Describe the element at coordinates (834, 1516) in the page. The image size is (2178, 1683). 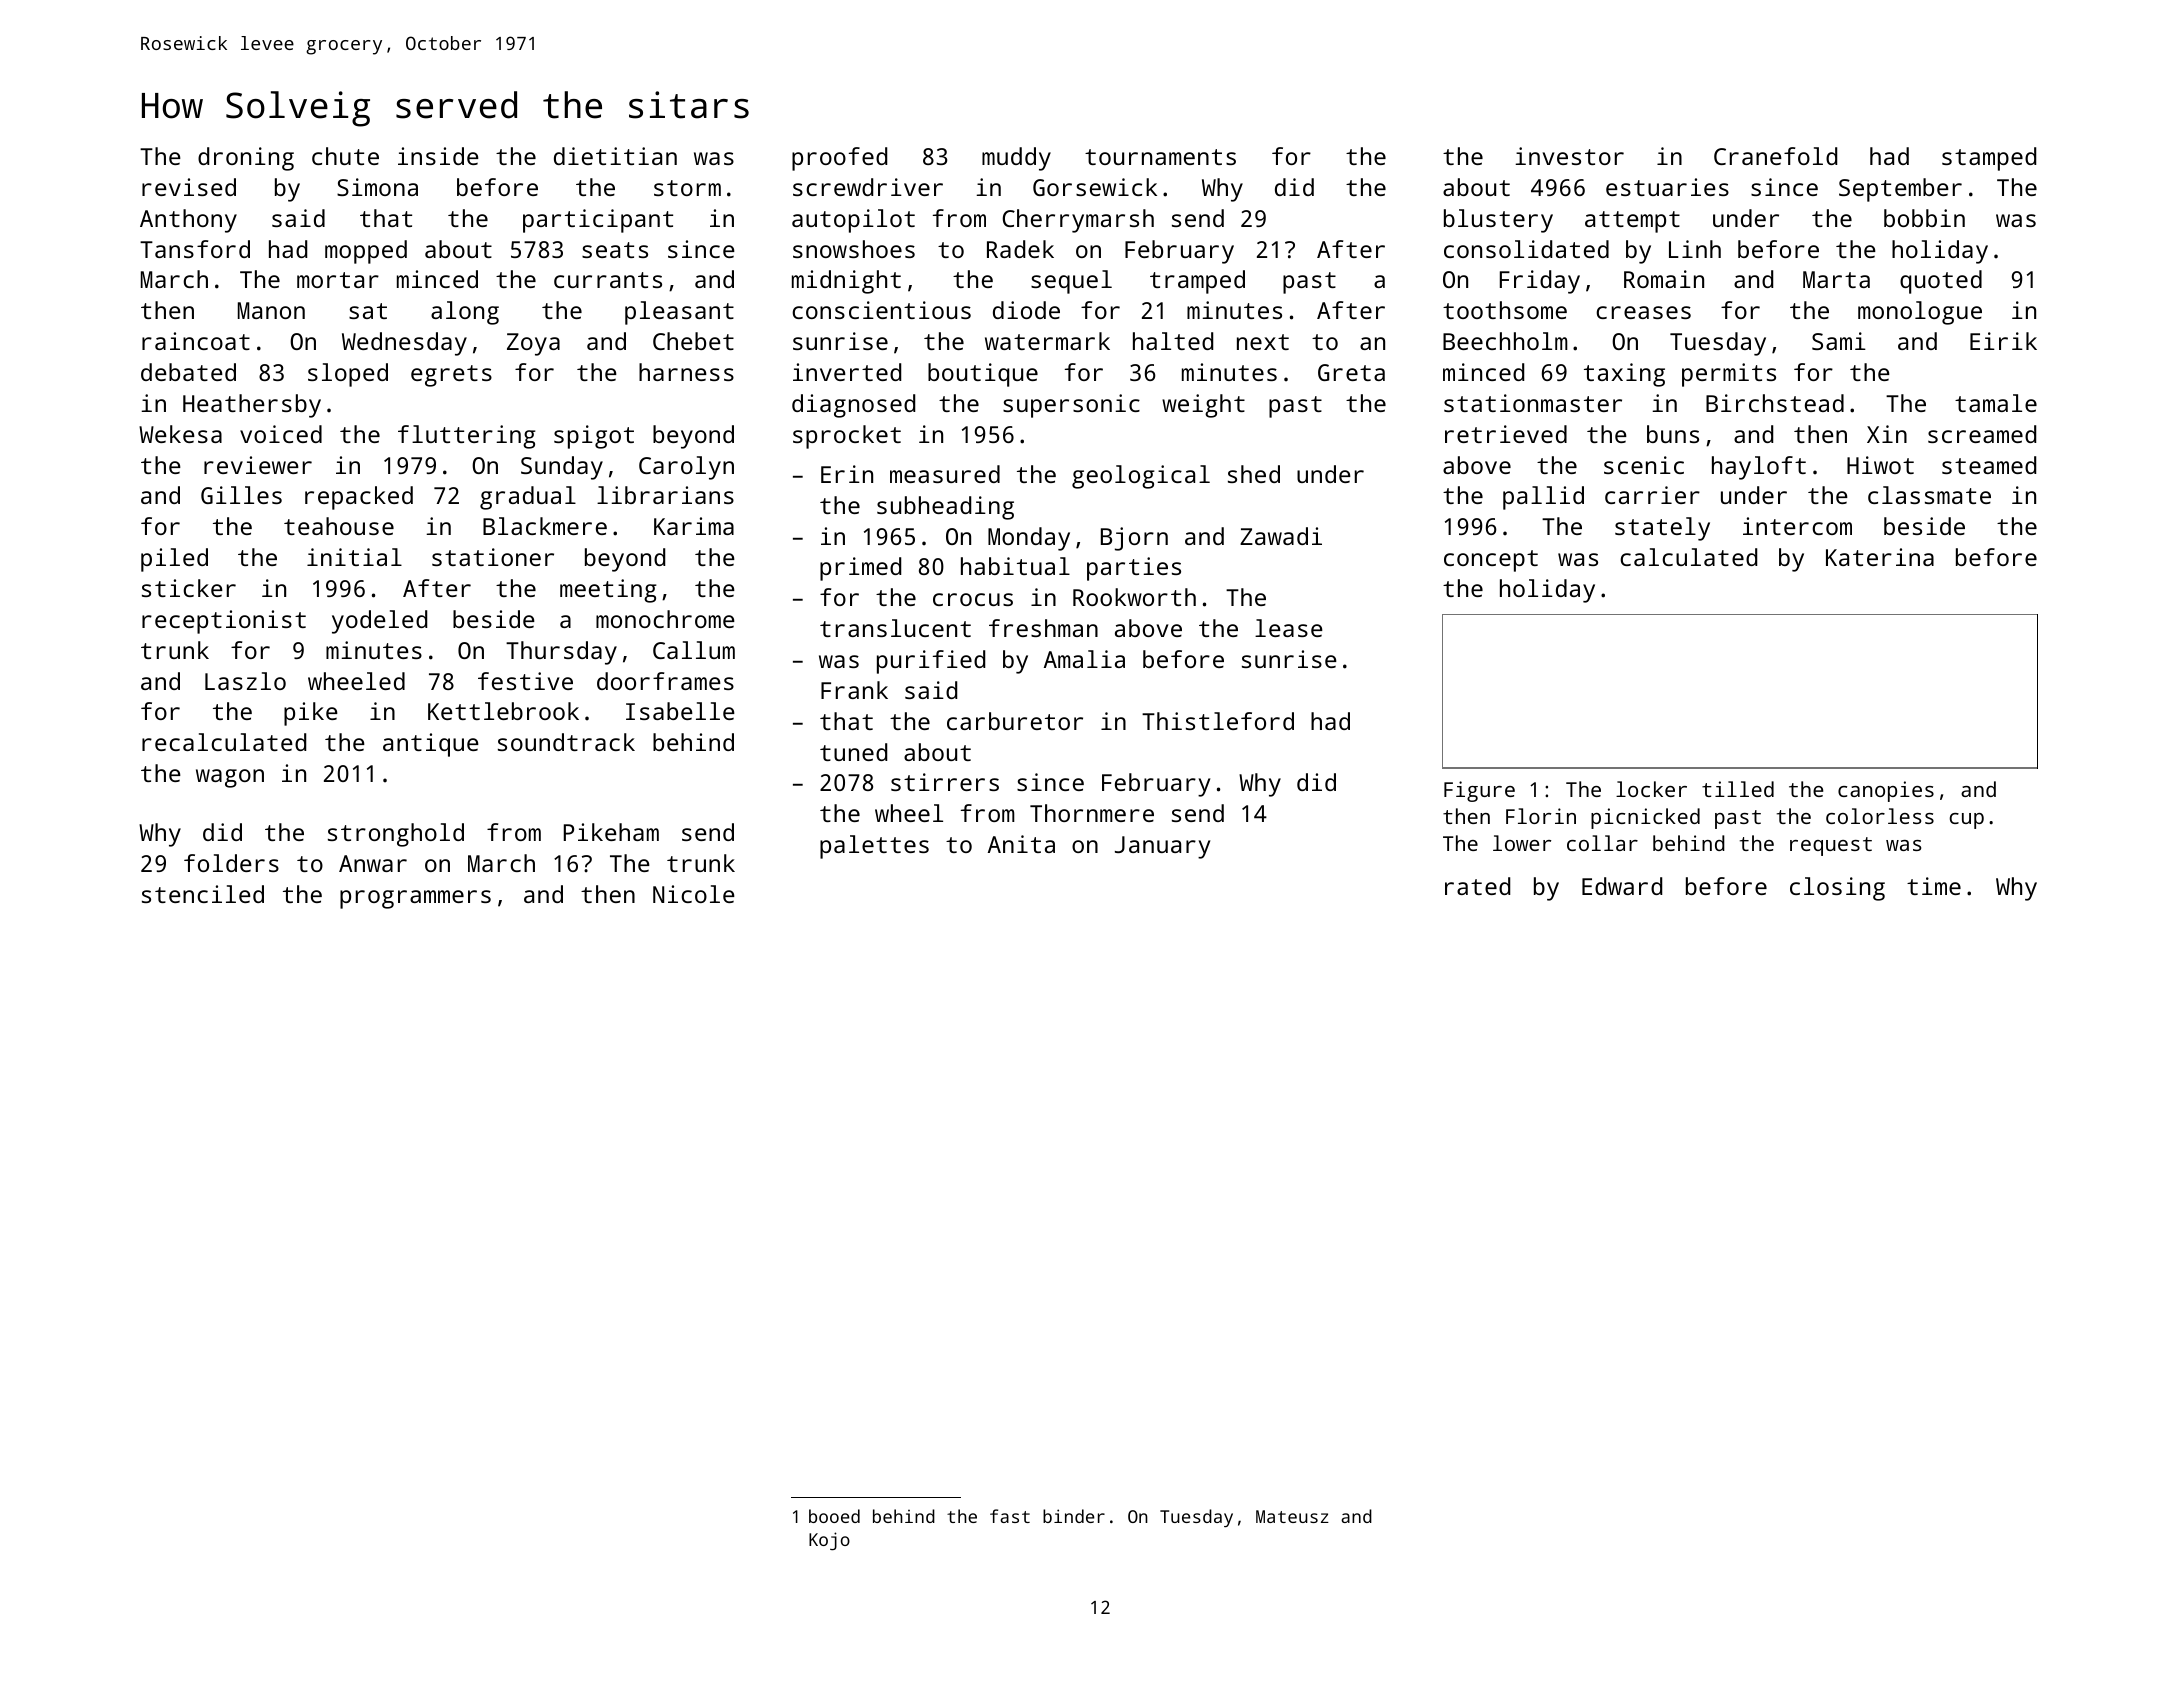
I see `booed` at that location.
